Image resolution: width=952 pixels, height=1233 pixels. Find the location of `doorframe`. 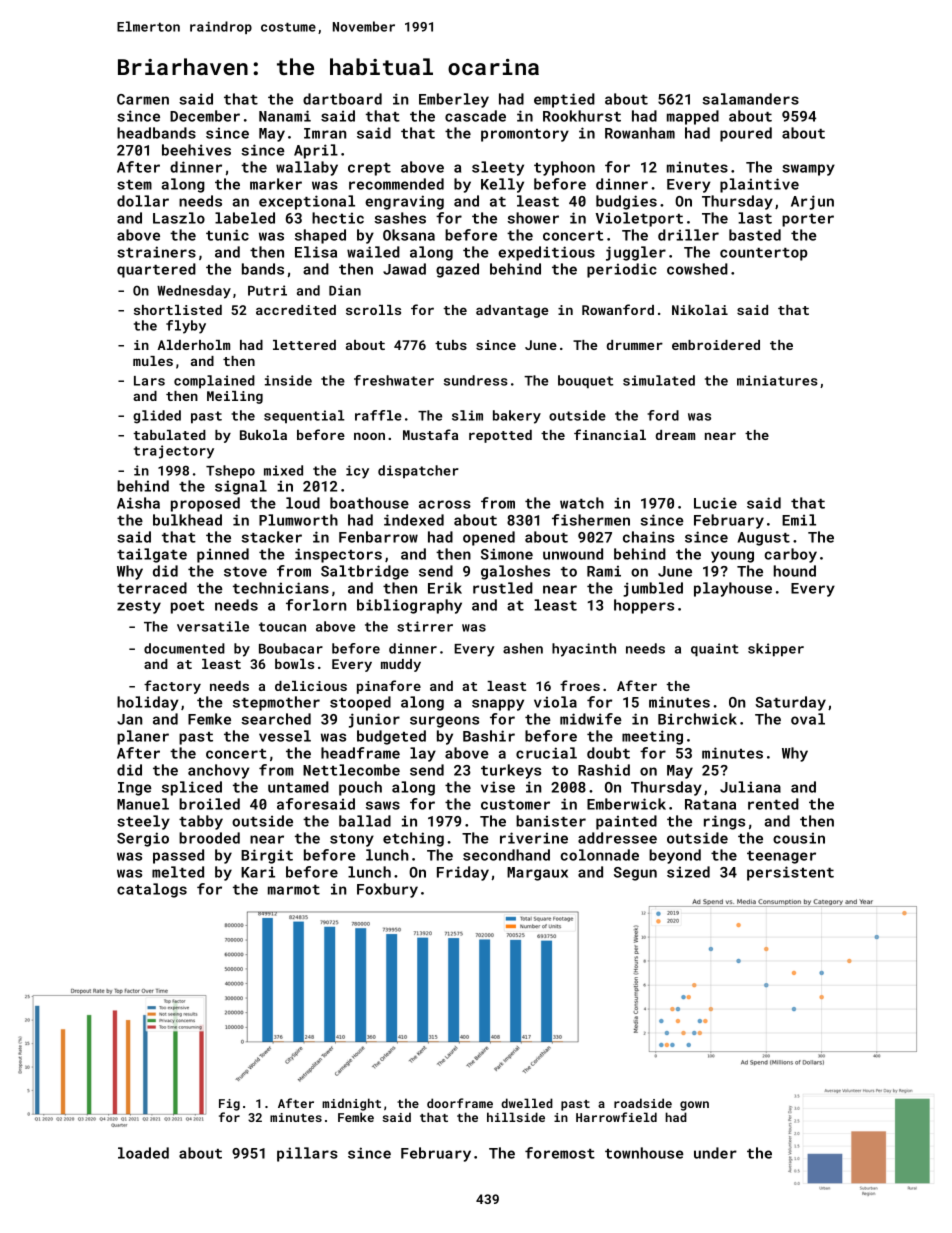

doorframe is located at coordinates (460, 1103).
